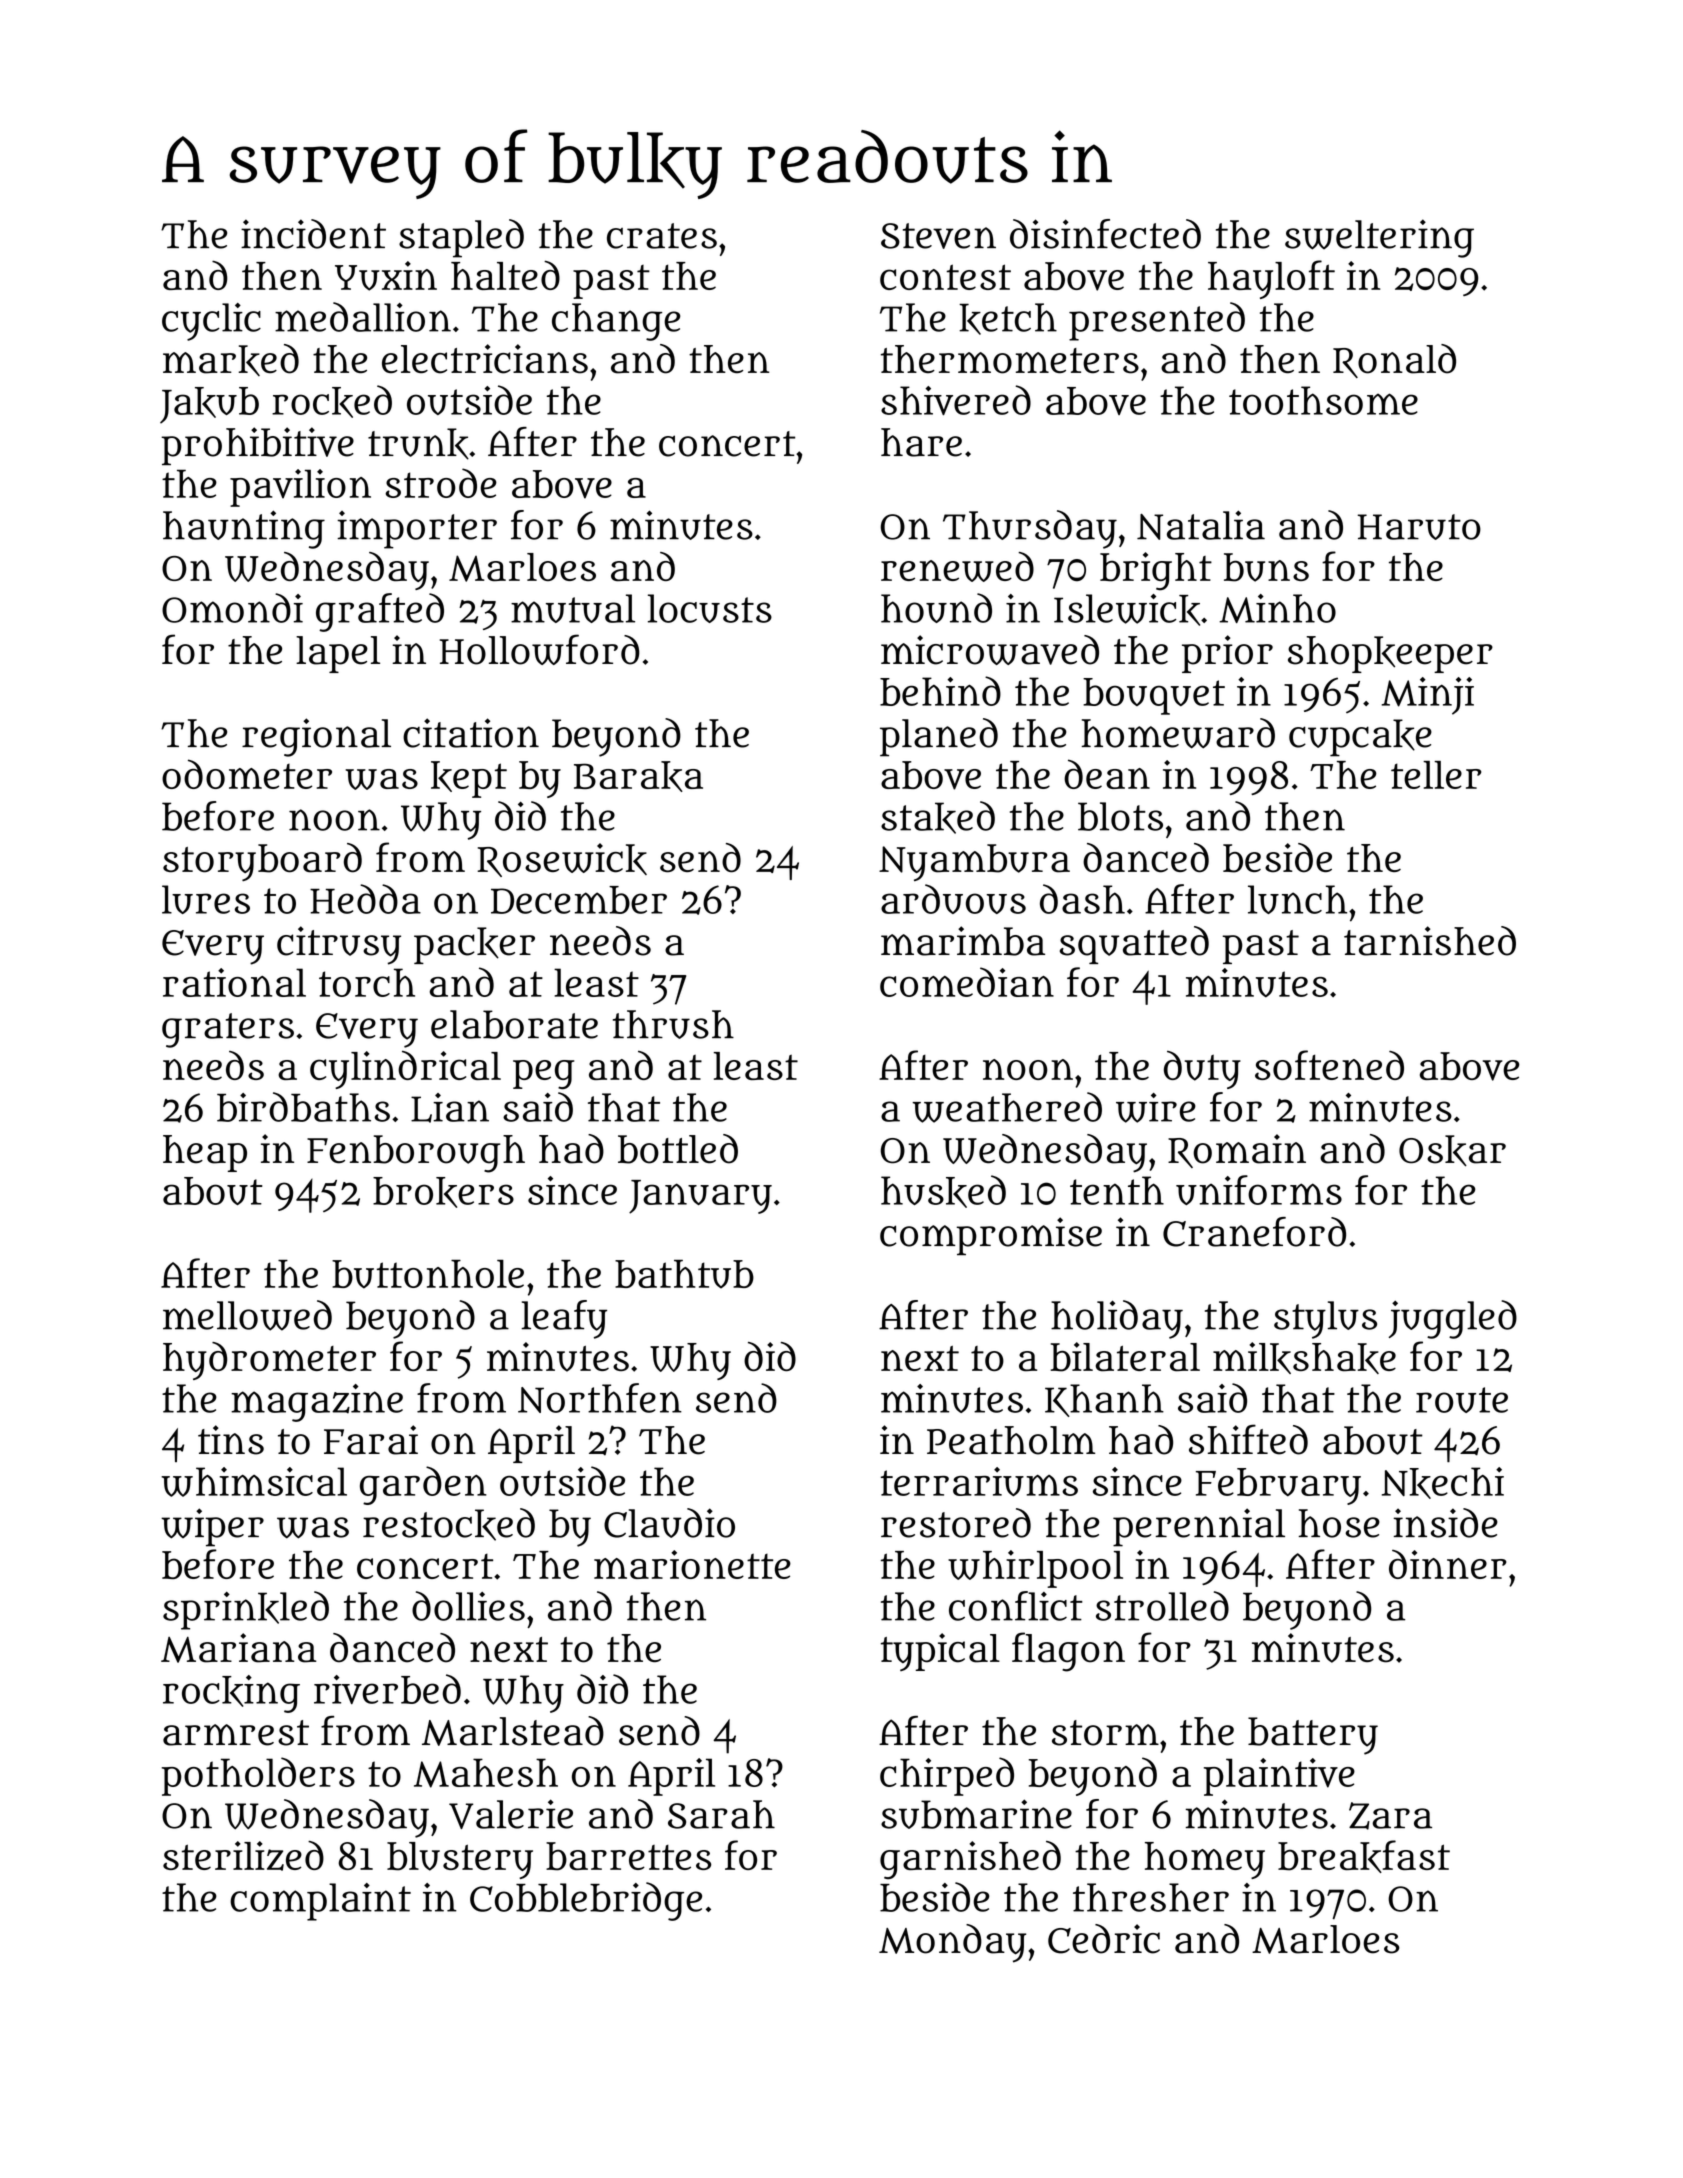 The width and height of the image is (1683, 2178). What do you see at coordinates (662, 236) in the image?
I see `crates` at bounding box center [662, 236].
